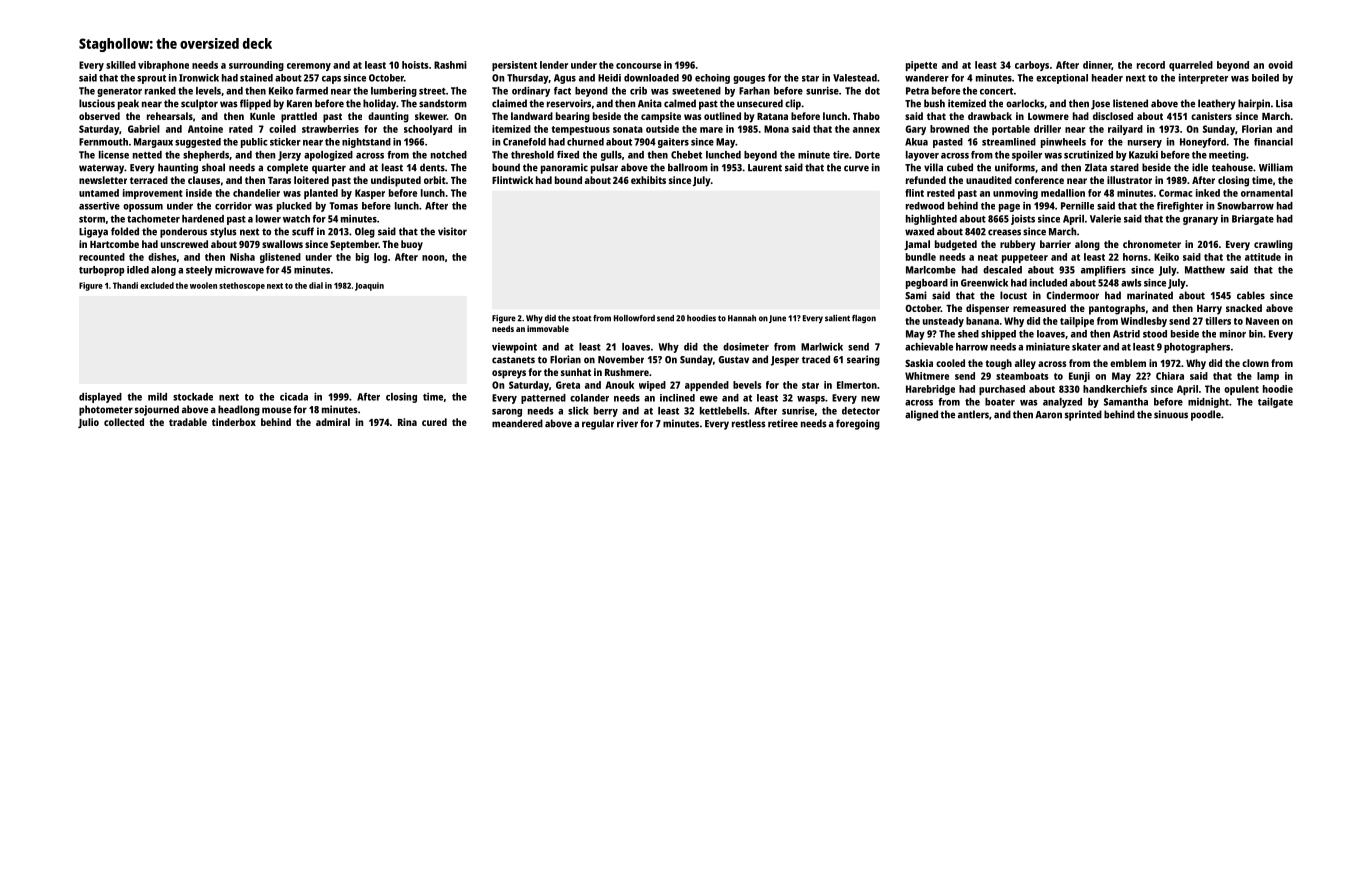 The width and height of the screenshot is (1372, 887). Describe the element at coordinates (1256, 334) in the screenshot. I see `bin` at that location.
